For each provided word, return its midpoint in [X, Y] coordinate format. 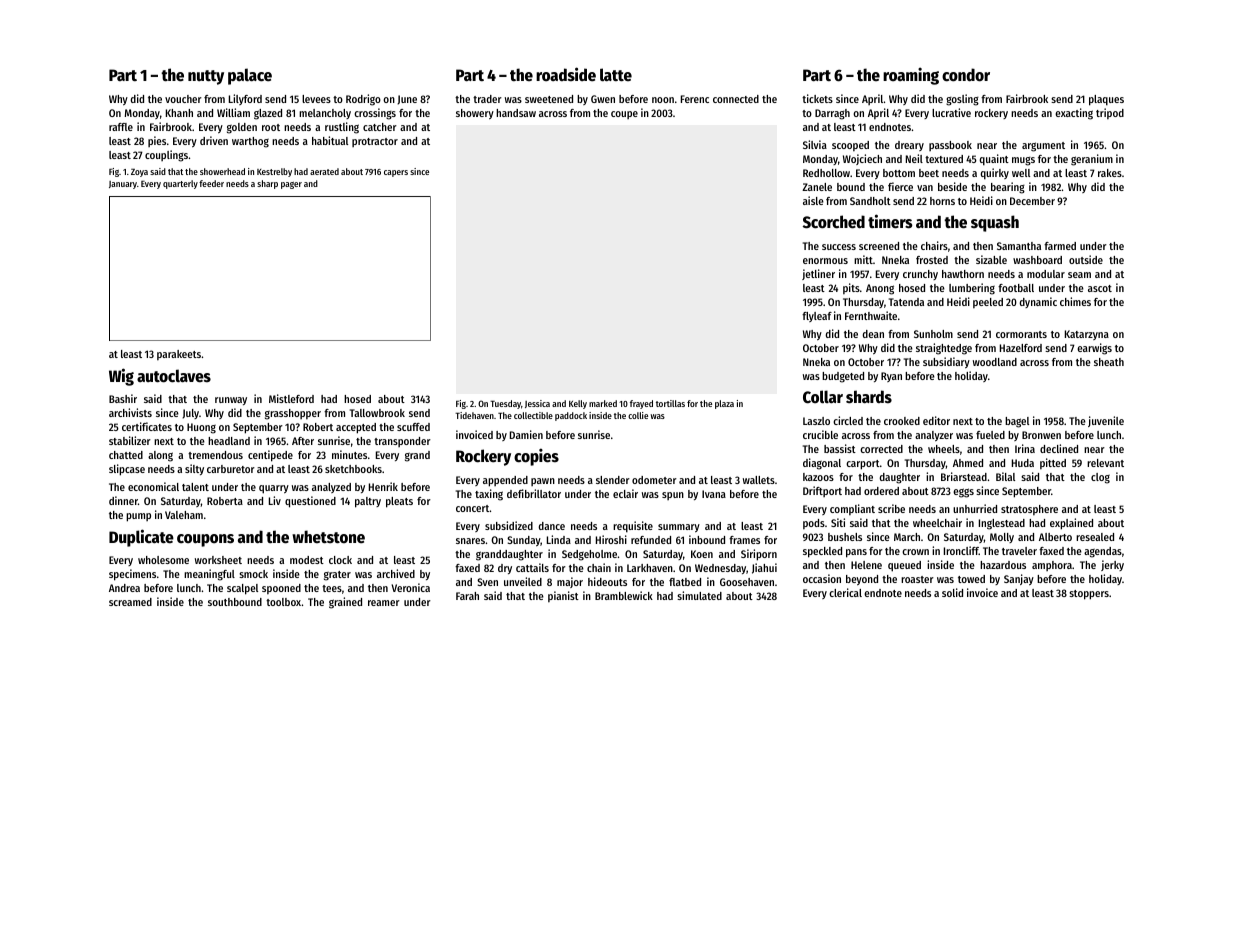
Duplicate [141, 538]
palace [250, 76]
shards [869, 397]
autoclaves [174, 376]
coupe [624, 115]
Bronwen [1041, 435]
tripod [1110, 114]
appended [505, 481]
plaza [724, 404]
